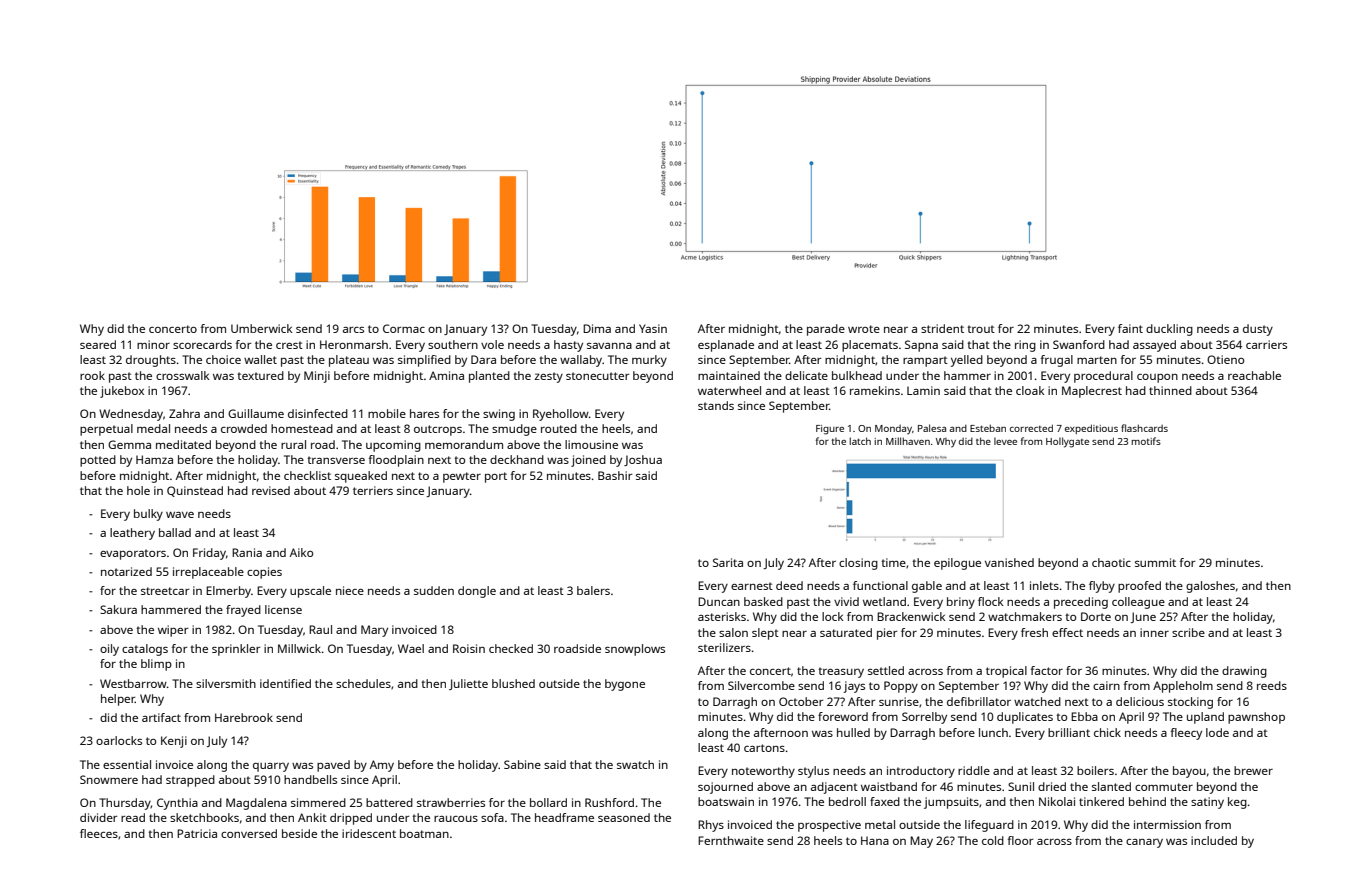 This screenshot has height=887, width=1372. What do you see at coordinates (99, 833) in the screenshot?
I see `fleeces` at bounding box center [99, 833].
